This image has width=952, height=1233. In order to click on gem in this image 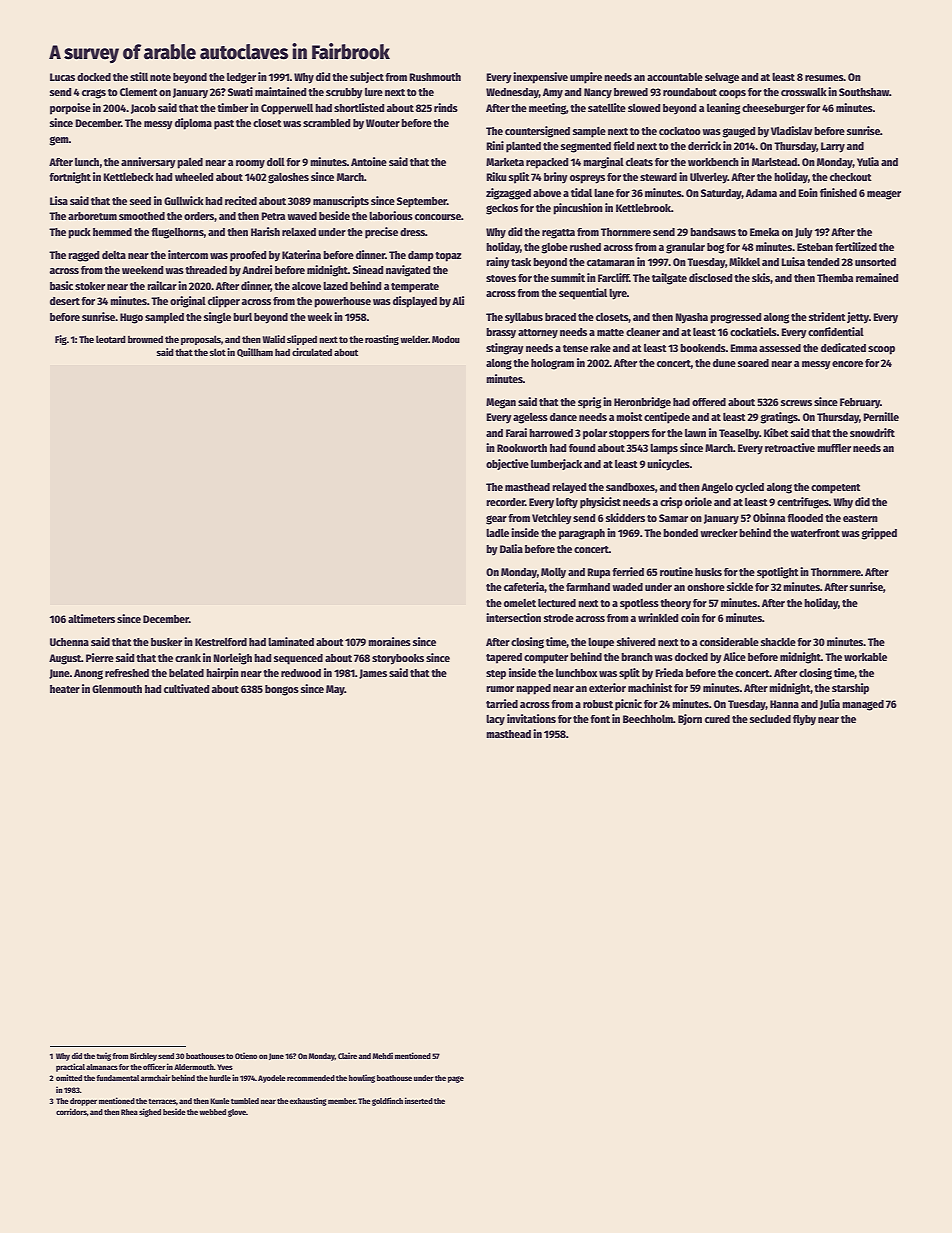, I will do `click(59, 141)`.
